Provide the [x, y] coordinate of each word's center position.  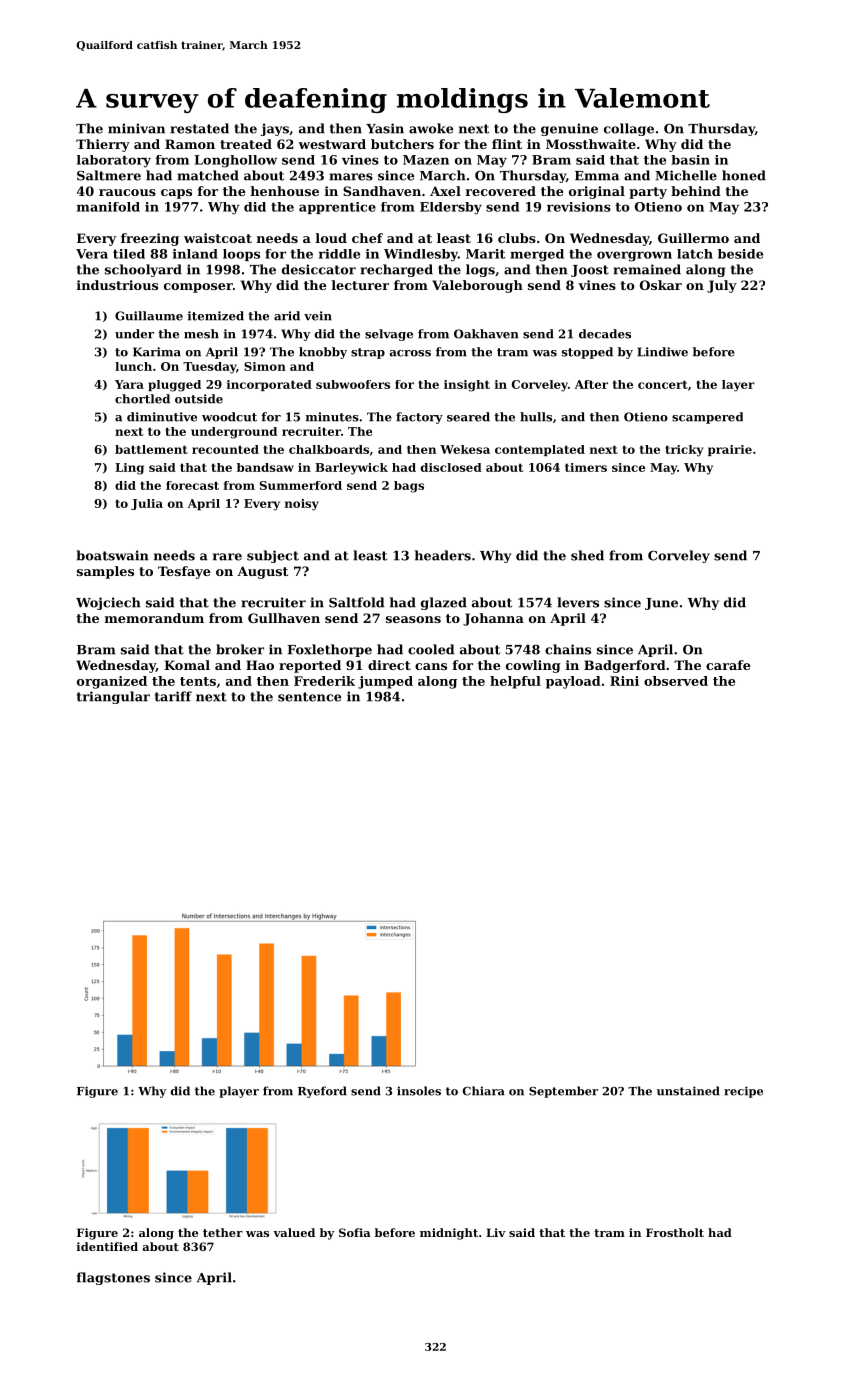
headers [443, 555]
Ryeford [322, 1092]
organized [112, 682]
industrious [117, 285]
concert [663, 384]
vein [318, 316]
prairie [730, 450]
